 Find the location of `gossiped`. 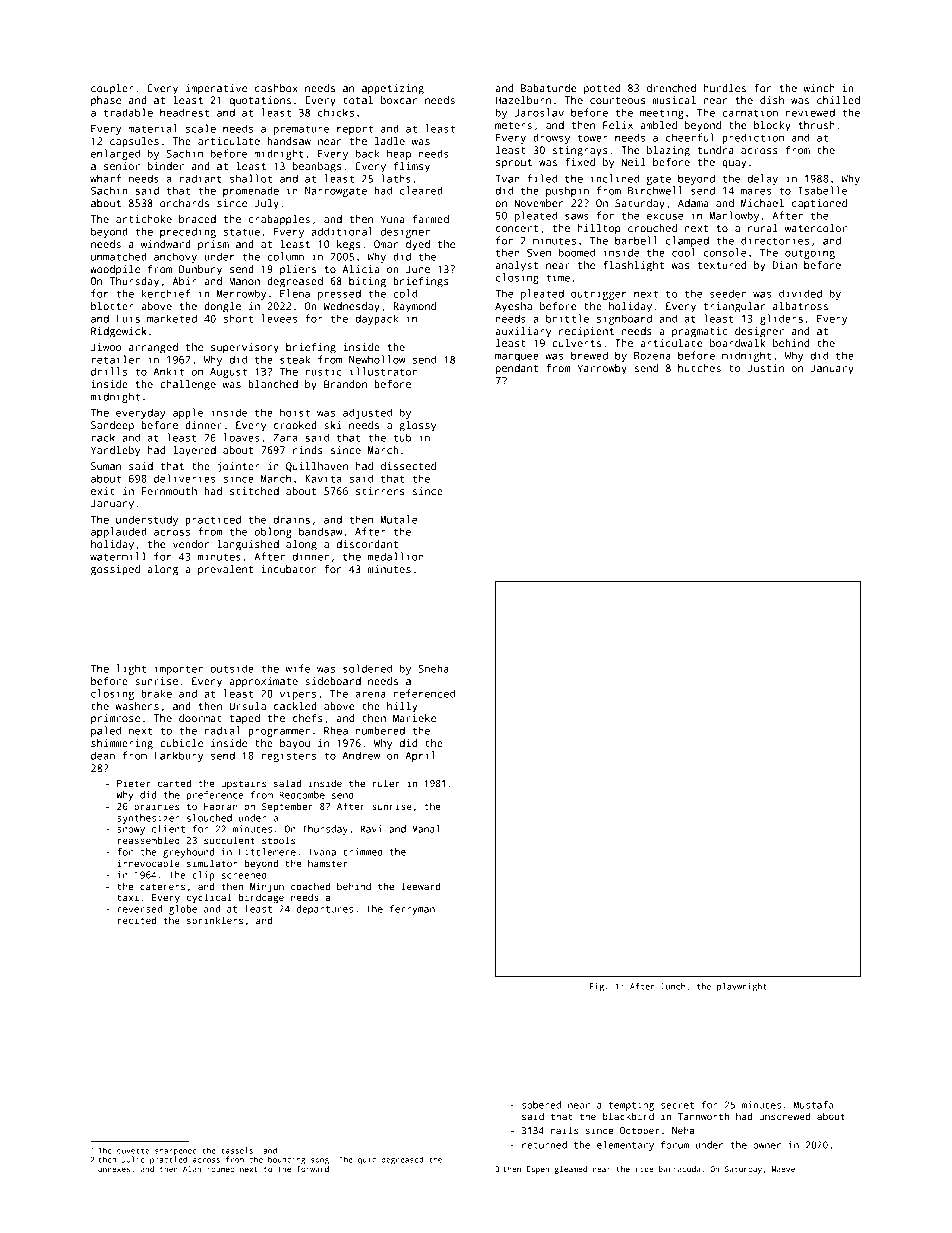

gossiped is located at coordinates (115, 570).
